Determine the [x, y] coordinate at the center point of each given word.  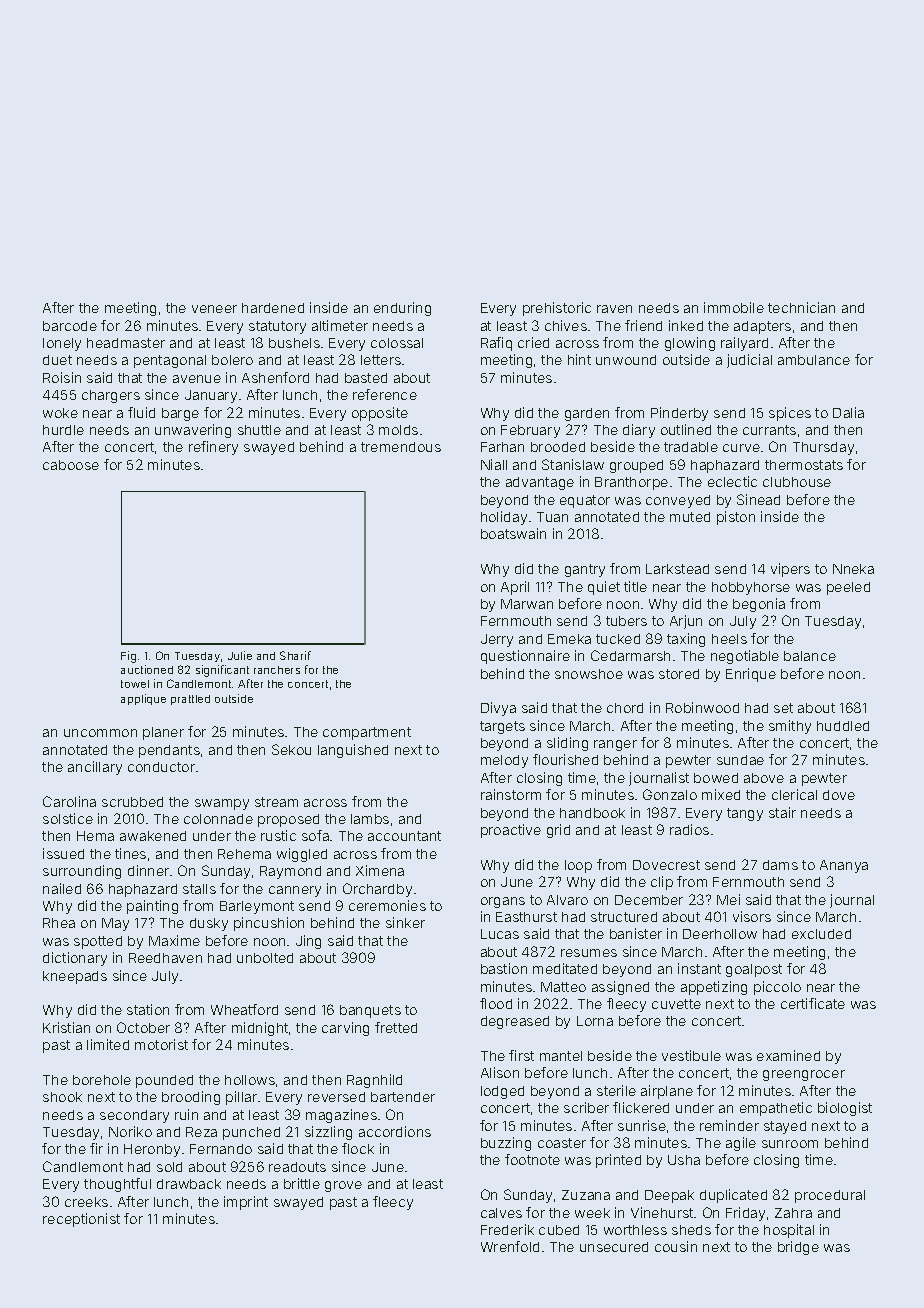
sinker [405, 922]
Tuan [552, 517]
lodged [502, 1092]
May [115, 924]
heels [729, 639]
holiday [504, 518]
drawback [189, 1184]
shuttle [259, 430]
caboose [71, 465]
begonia [759, 605]
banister [636, 933]
